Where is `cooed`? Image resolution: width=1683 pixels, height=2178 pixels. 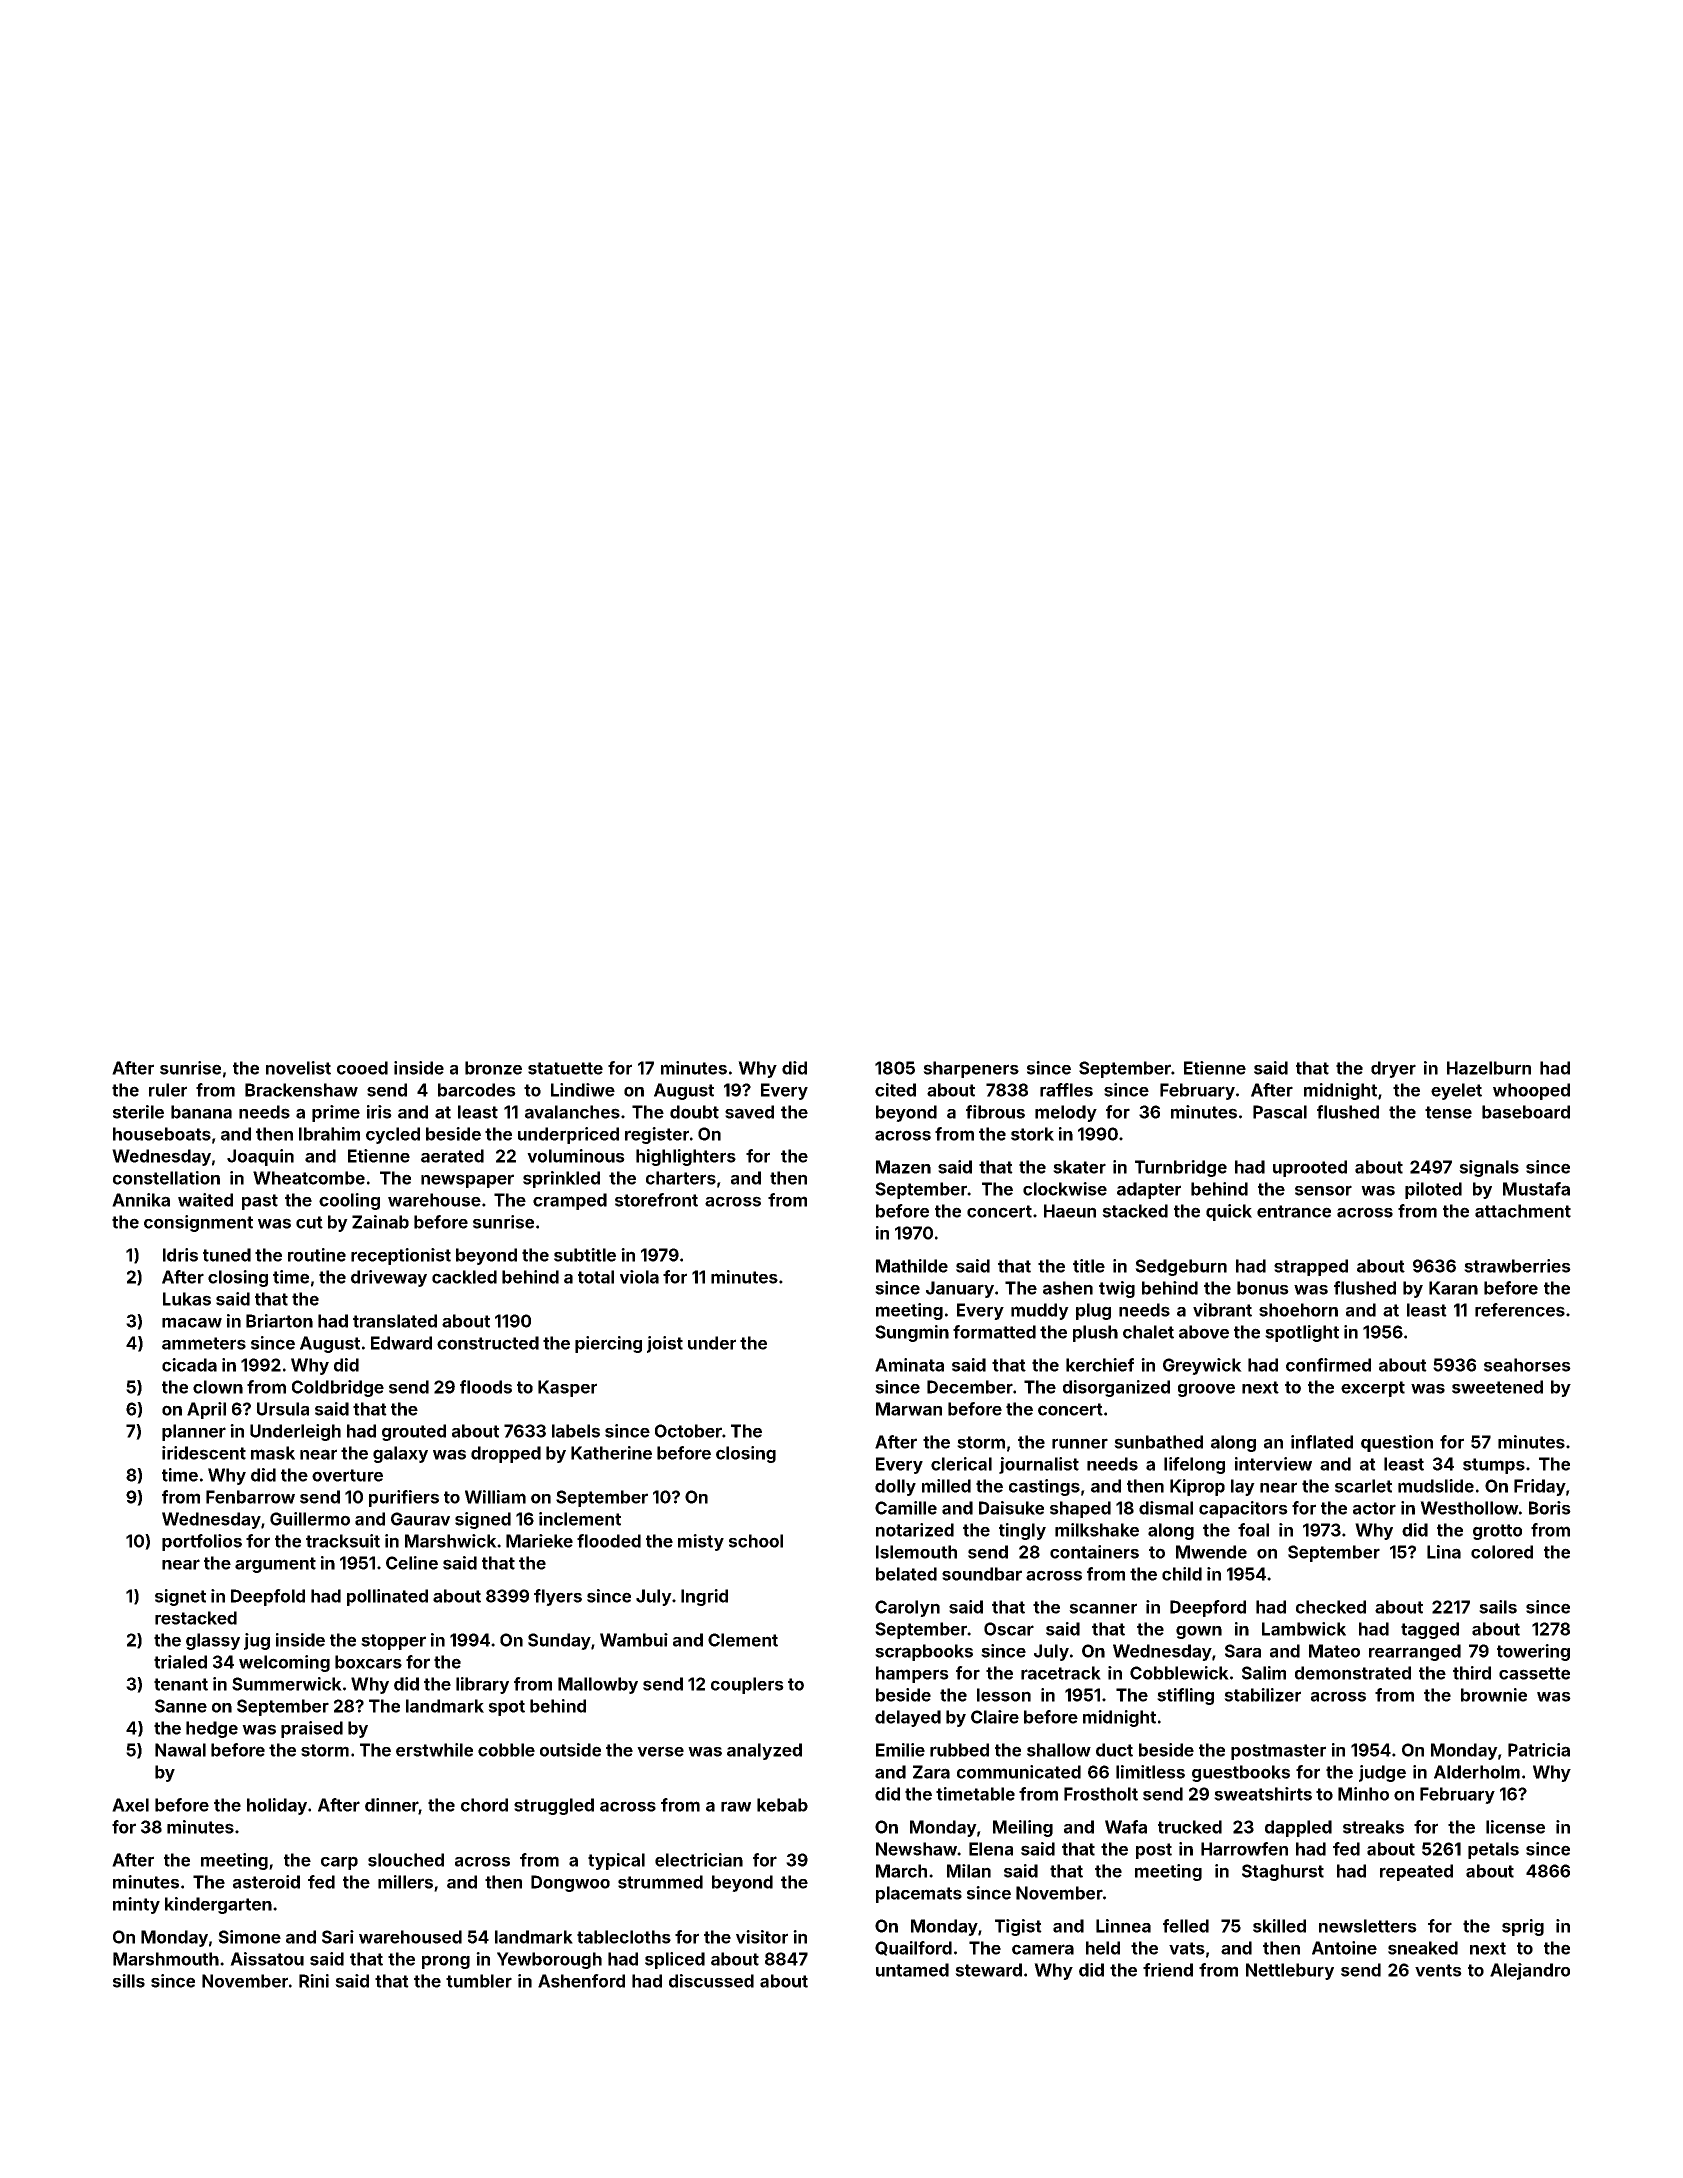
cooed is located at coordinates (362, 1068).
